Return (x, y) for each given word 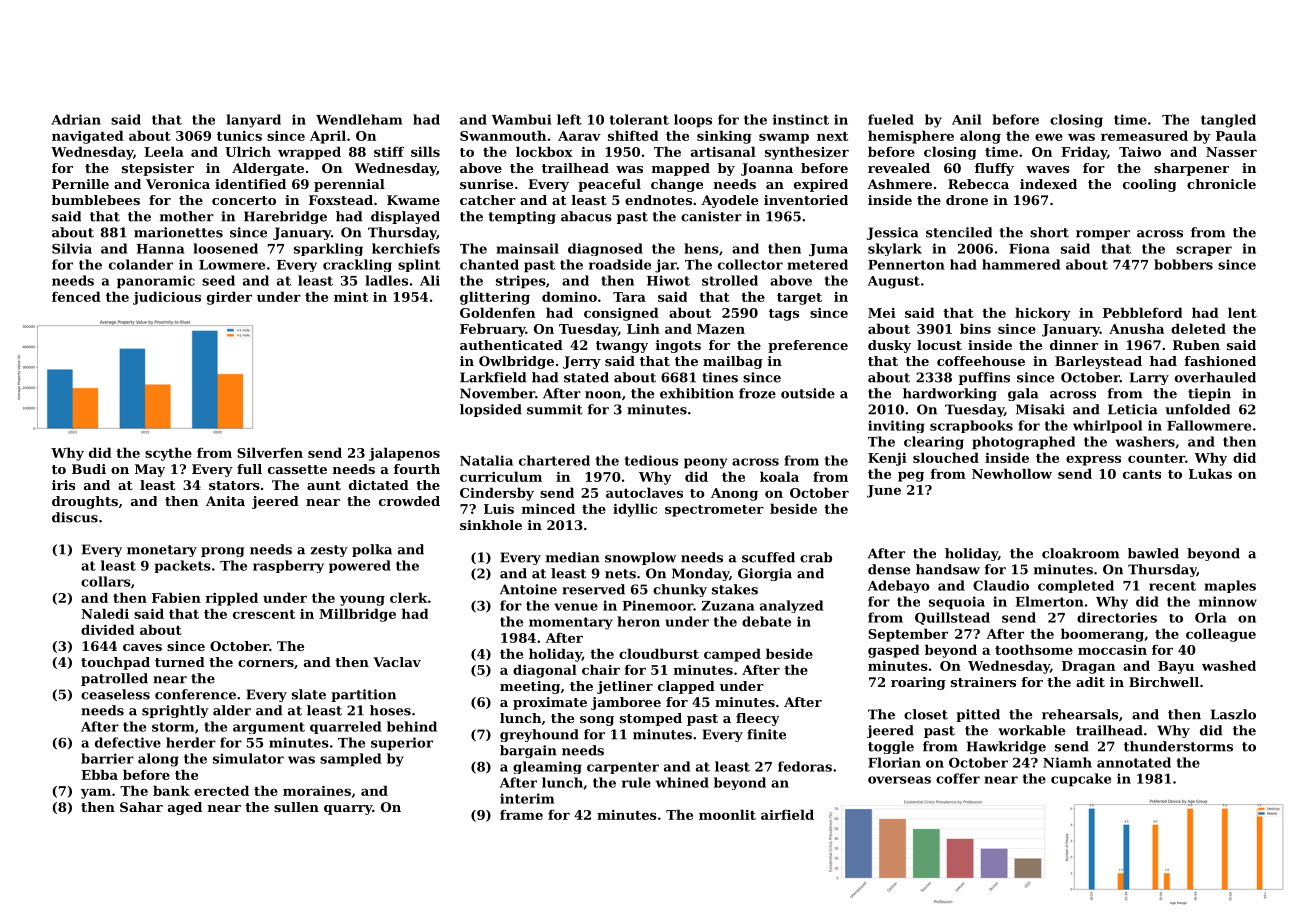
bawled (1153, 553)
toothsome (1034, 649)
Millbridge (357, 615)
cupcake (1081, 780)
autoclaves (644, 492)
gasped (894, 651)
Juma (828, 250)
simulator (248, 758)
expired (821, 185)
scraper (1204, 251)
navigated (88, 137)
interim (527, 798)
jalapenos (404, 454)
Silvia (72, 248)
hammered (1021, 264)
